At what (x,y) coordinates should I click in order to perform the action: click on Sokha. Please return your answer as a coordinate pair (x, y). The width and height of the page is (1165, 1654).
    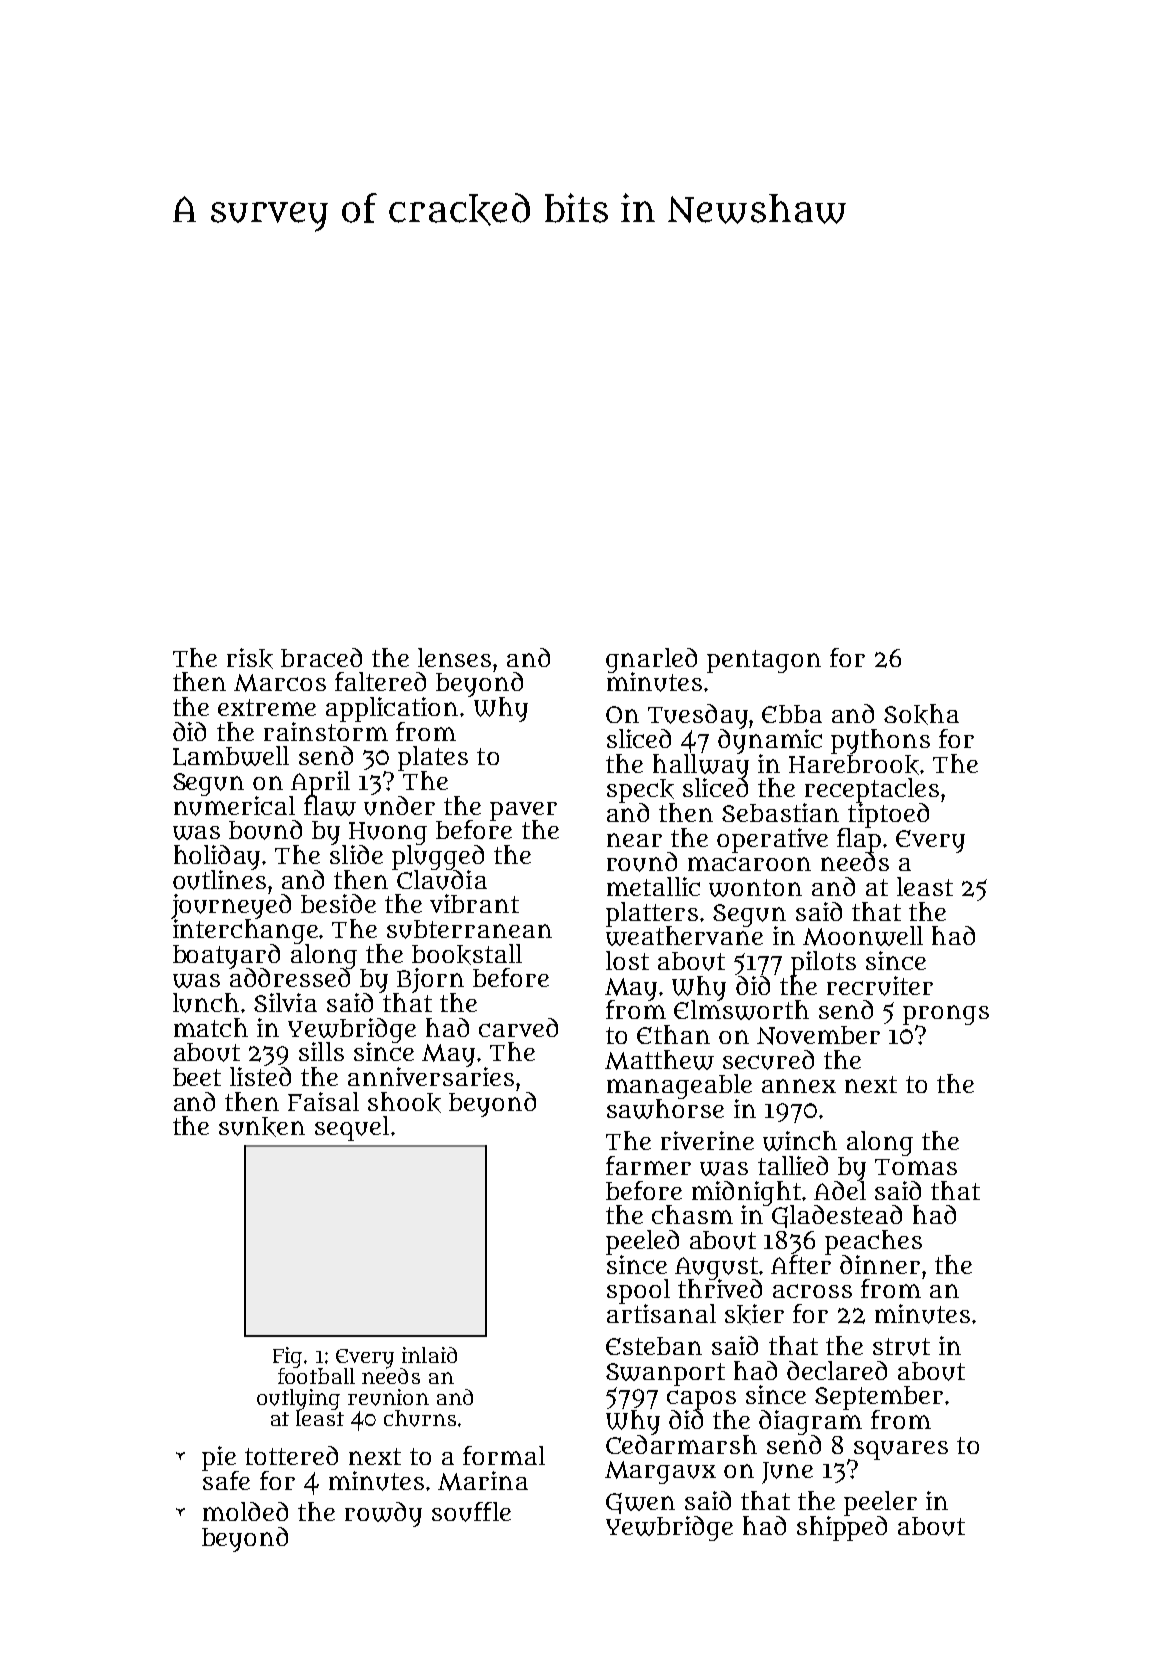
    Looking at the image, I should click on (921, 714).
